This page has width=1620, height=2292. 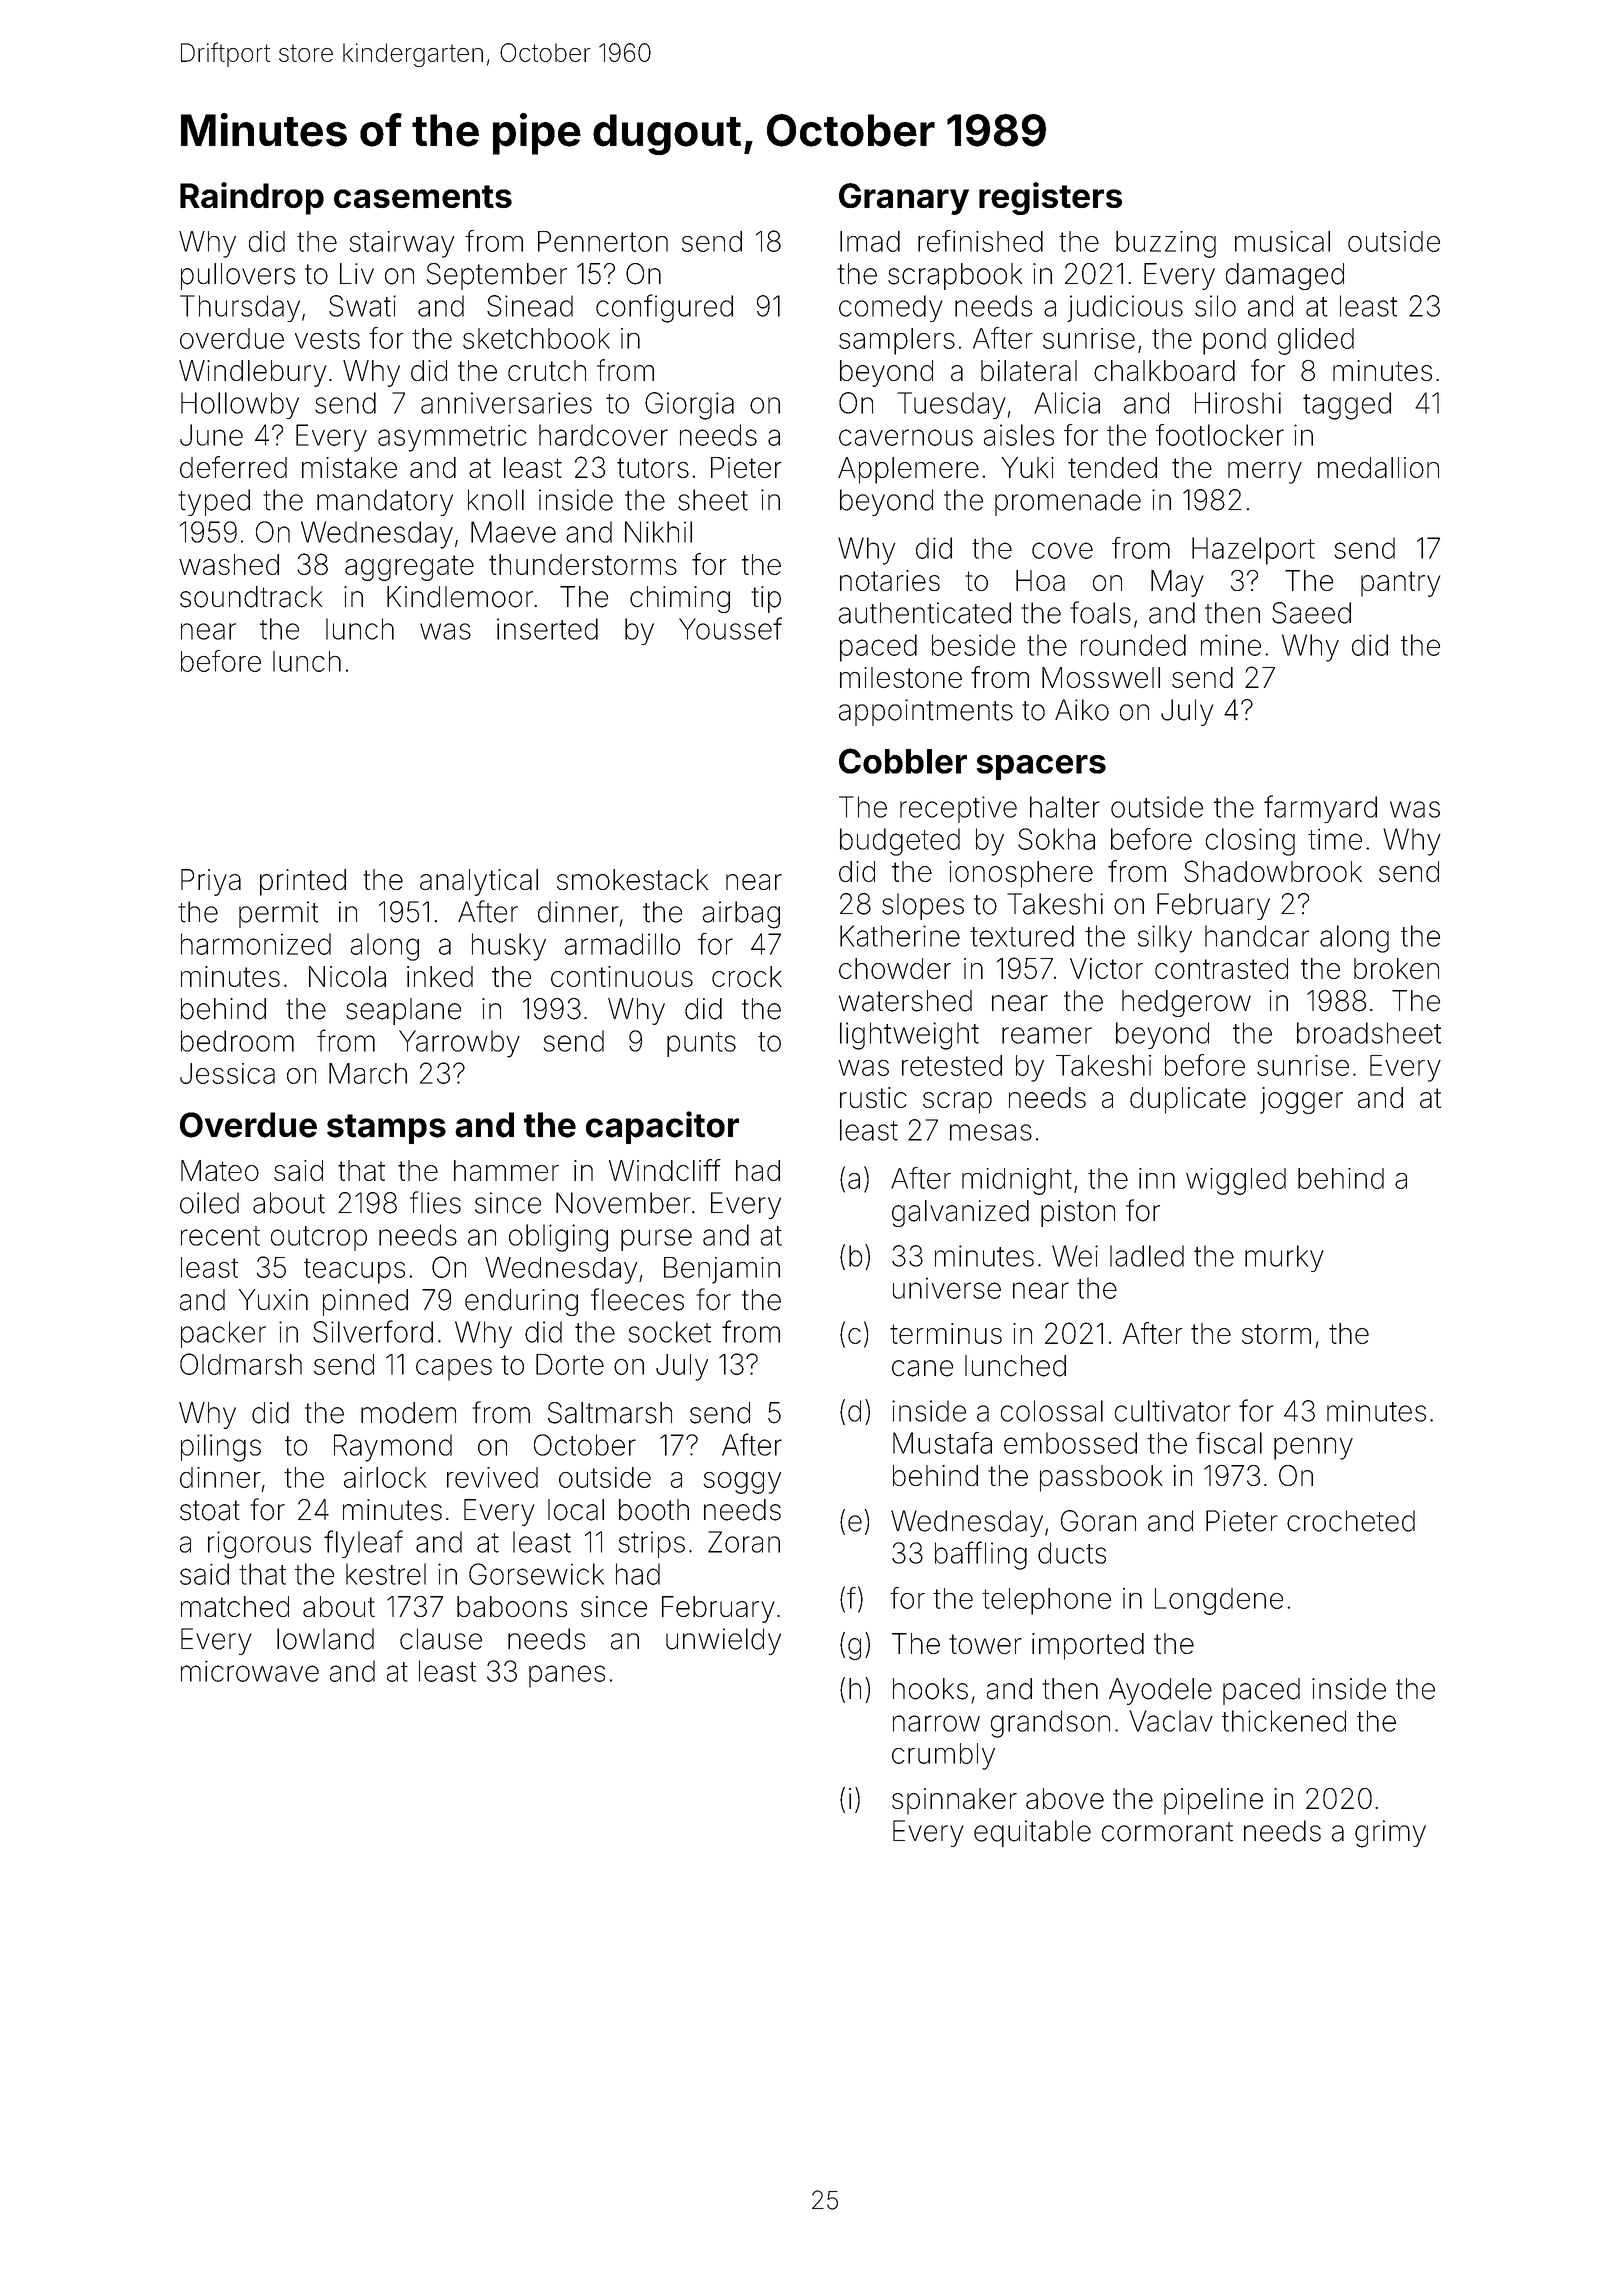 What do you see at coordinates (904, 199) in the page?
I see `Granary` at bounding box center [904, 199].
